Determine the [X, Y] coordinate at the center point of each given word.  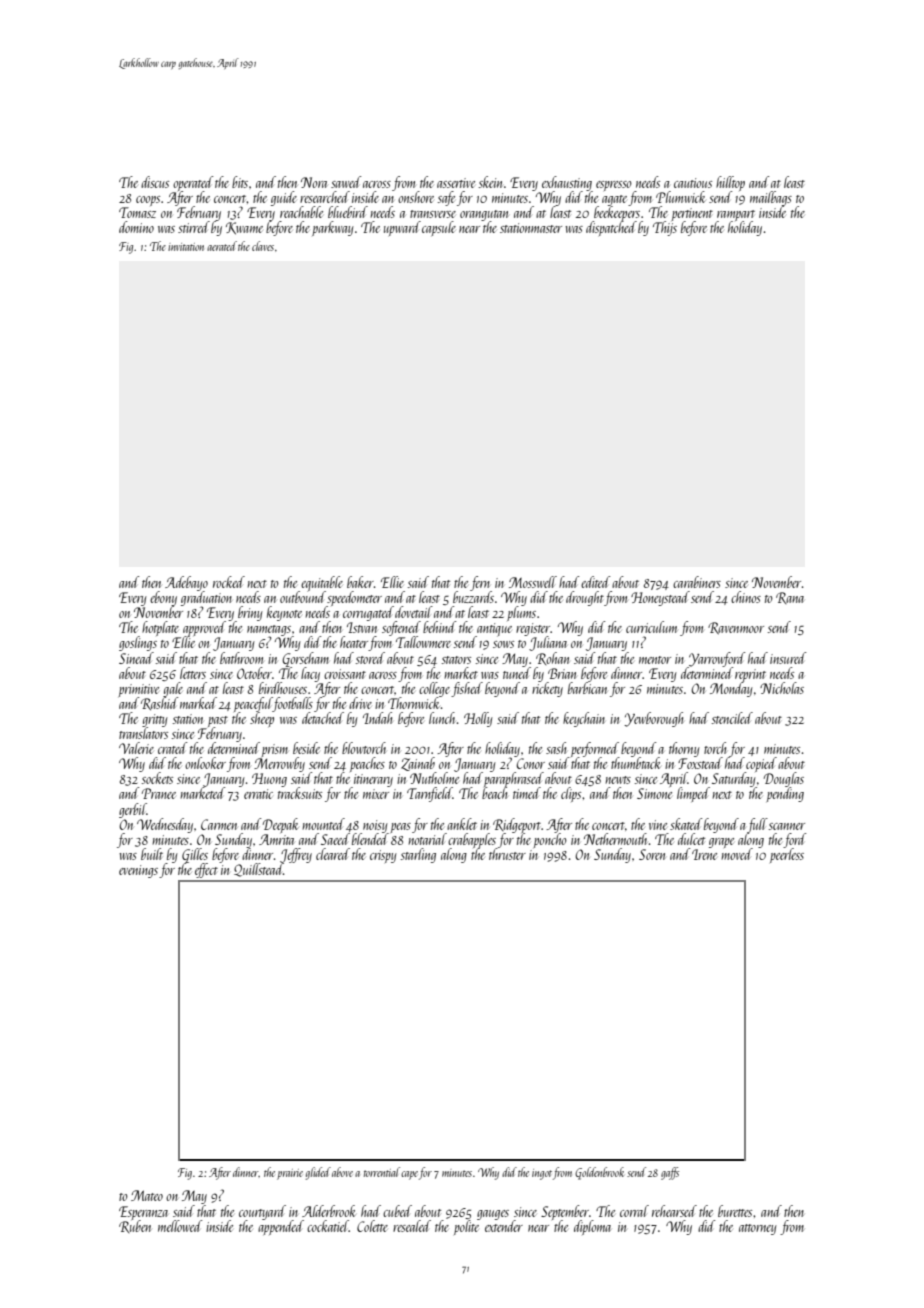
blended [370, 839]
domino [136, 227]
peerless [787, 855]
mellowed [180, 1226]
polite [466, 1227]
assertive [456, 183]
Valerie [136, 748]
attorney [758, 1229]
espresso [614, 186]
